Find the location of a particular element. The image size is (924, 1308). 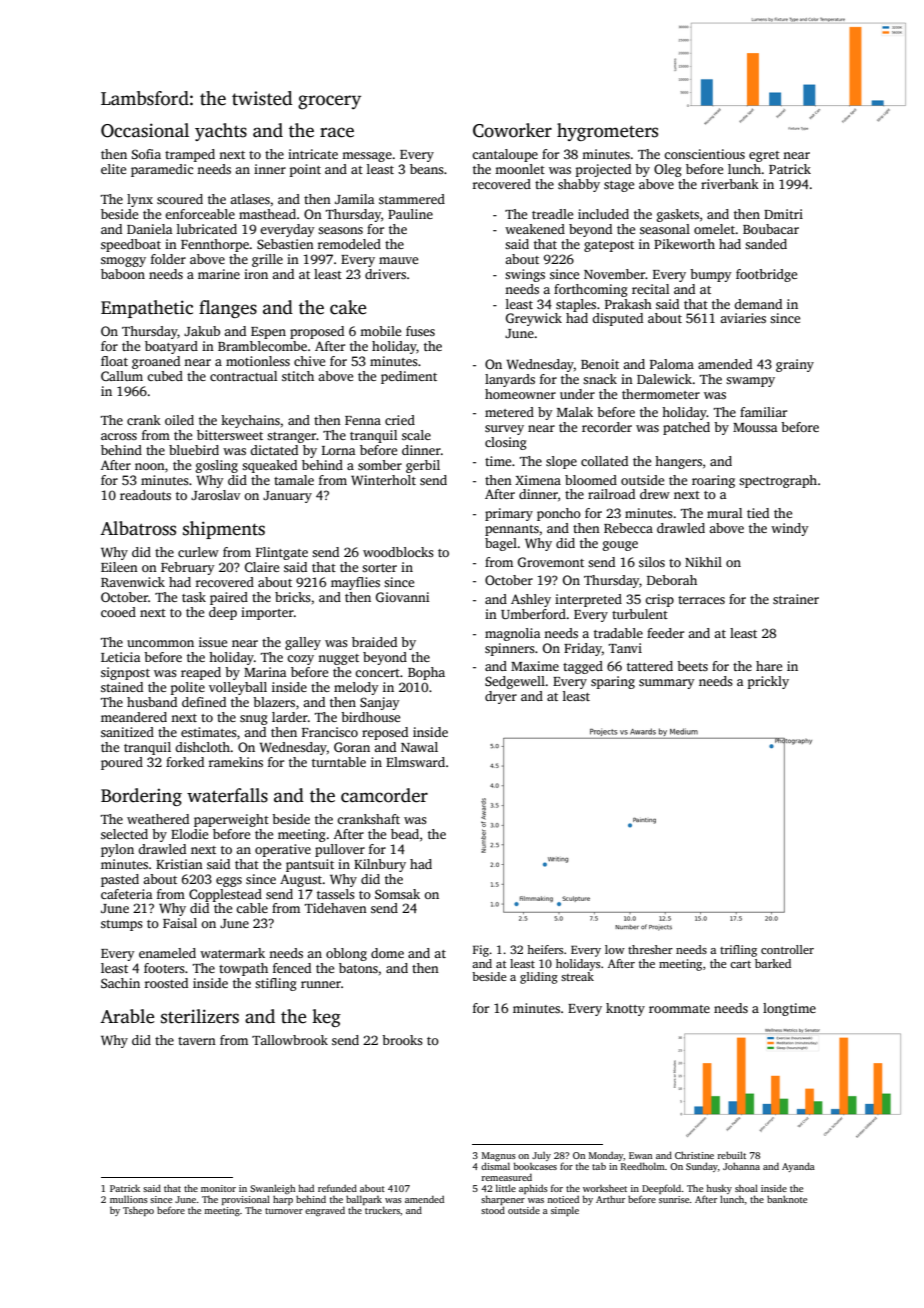

cafeteria is located at coordinates (127, 894).
